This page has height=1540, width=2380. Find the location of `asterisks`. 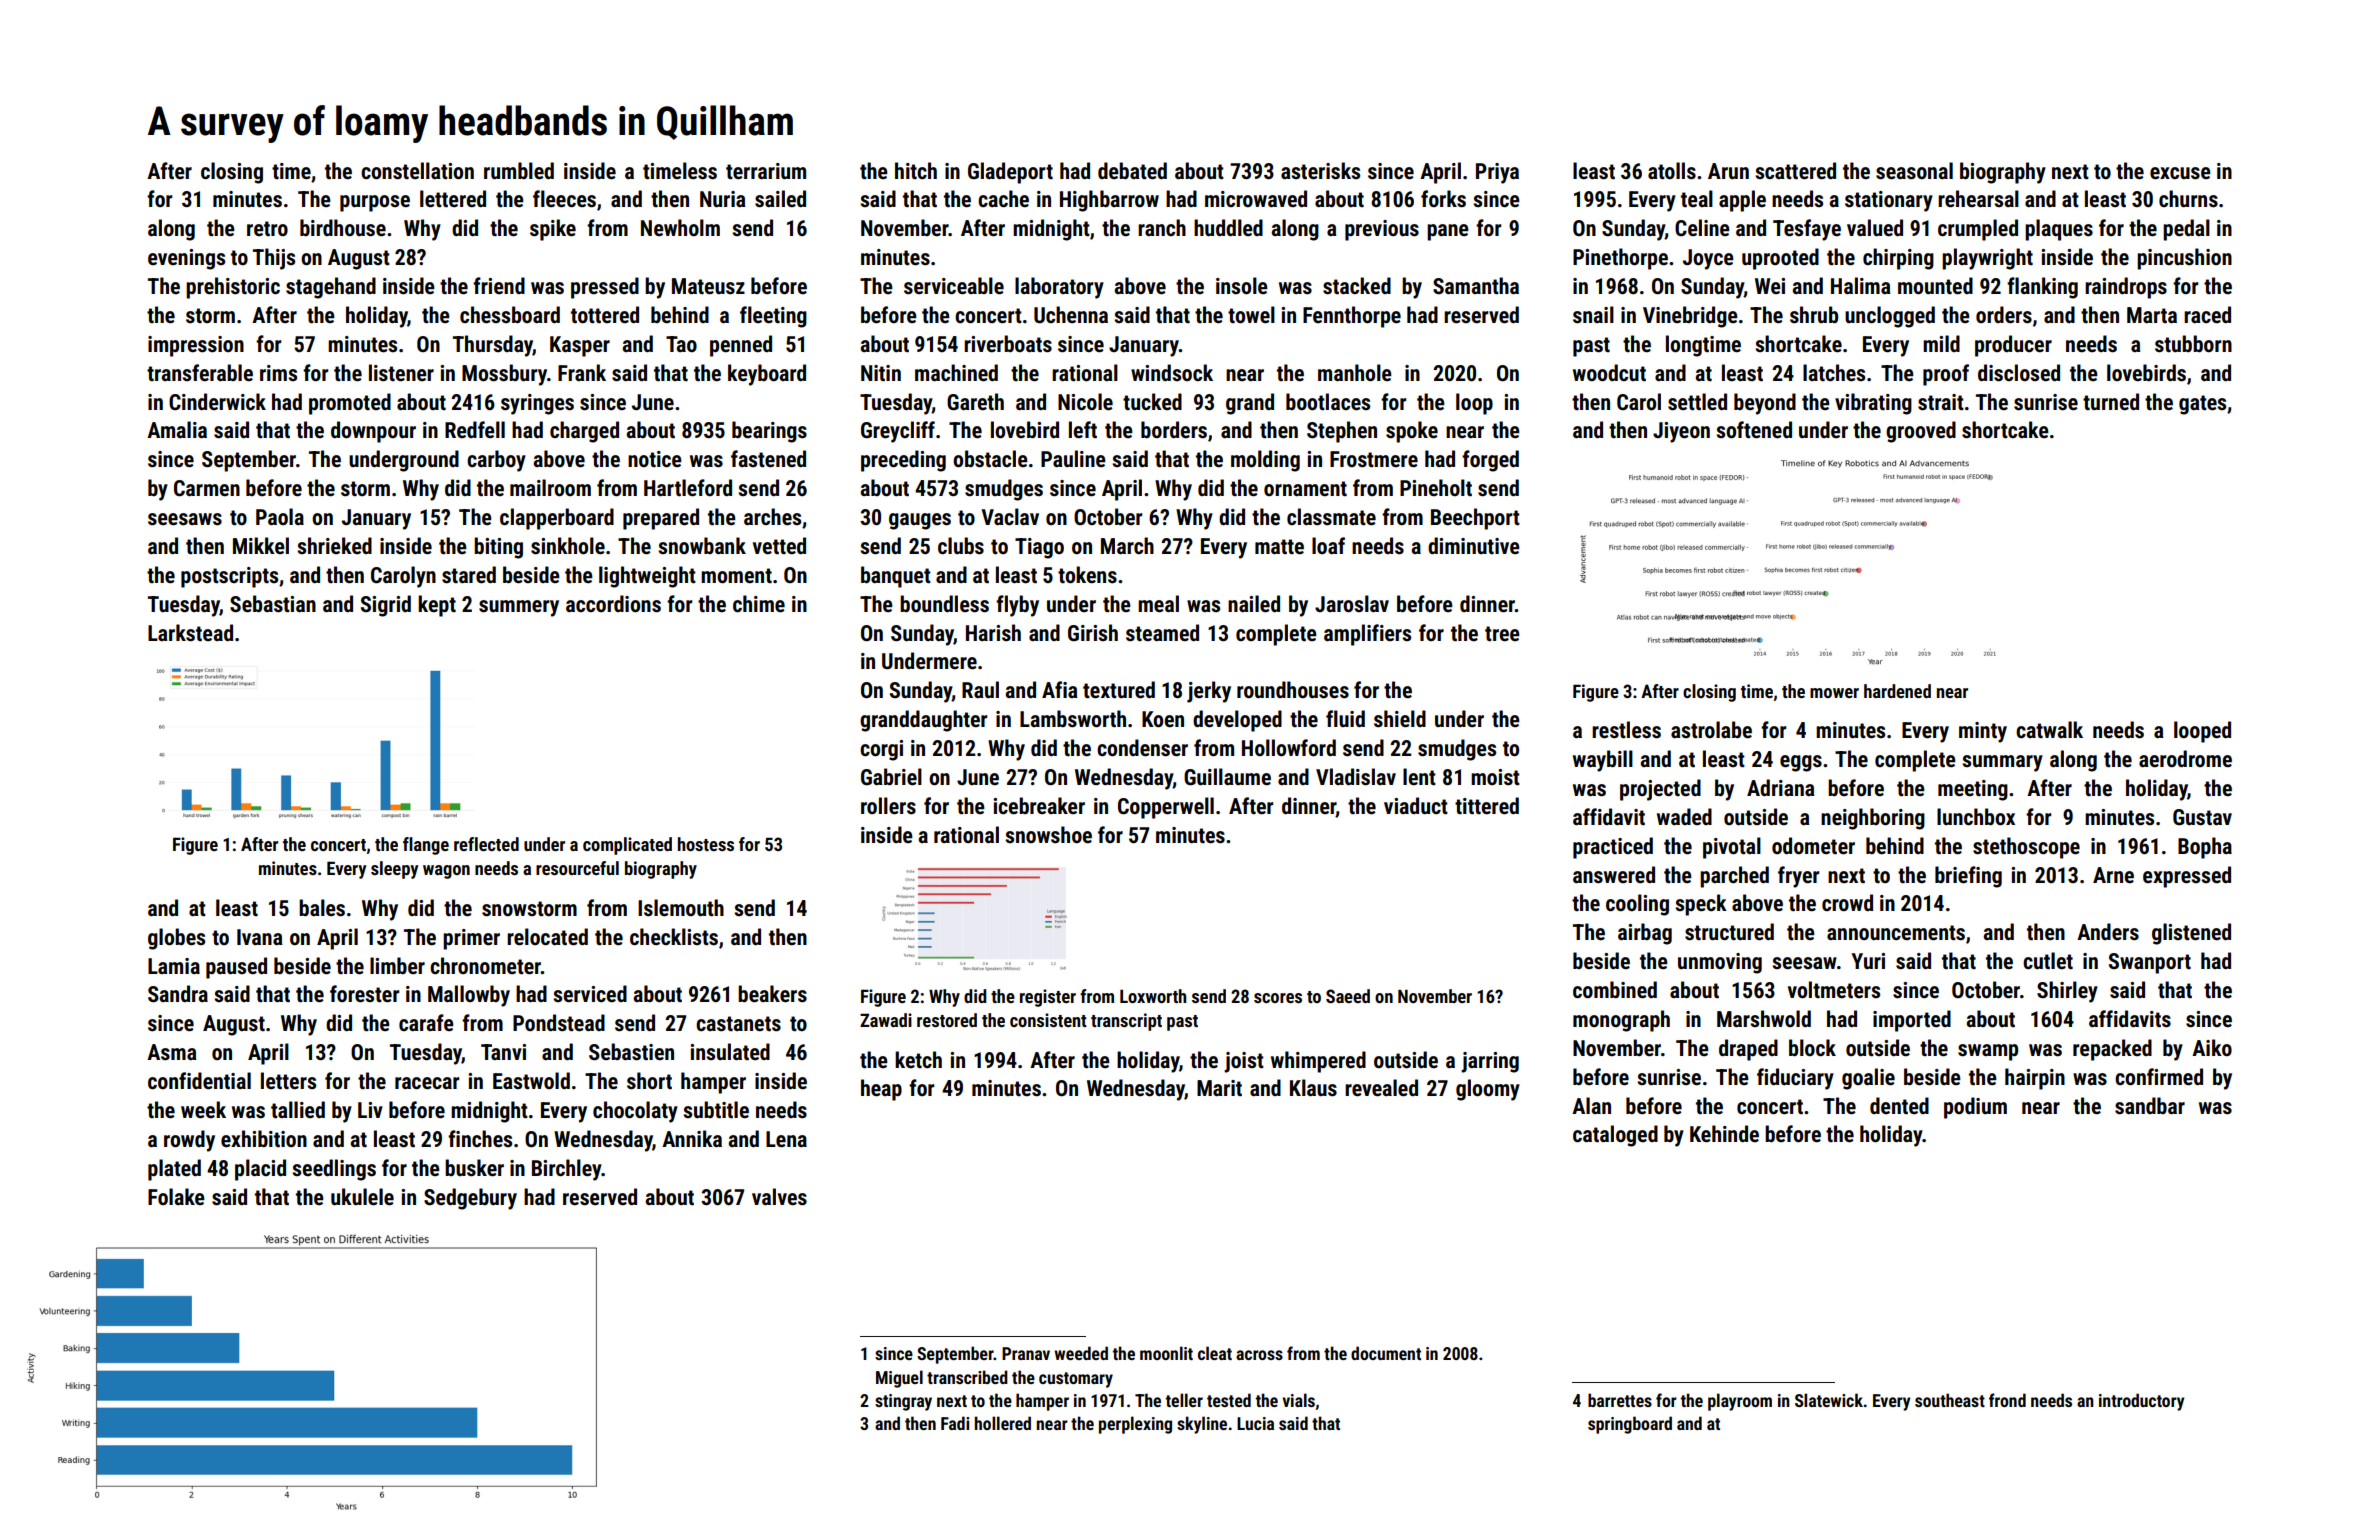

asterisks is located at coordinates (1320, 171).
